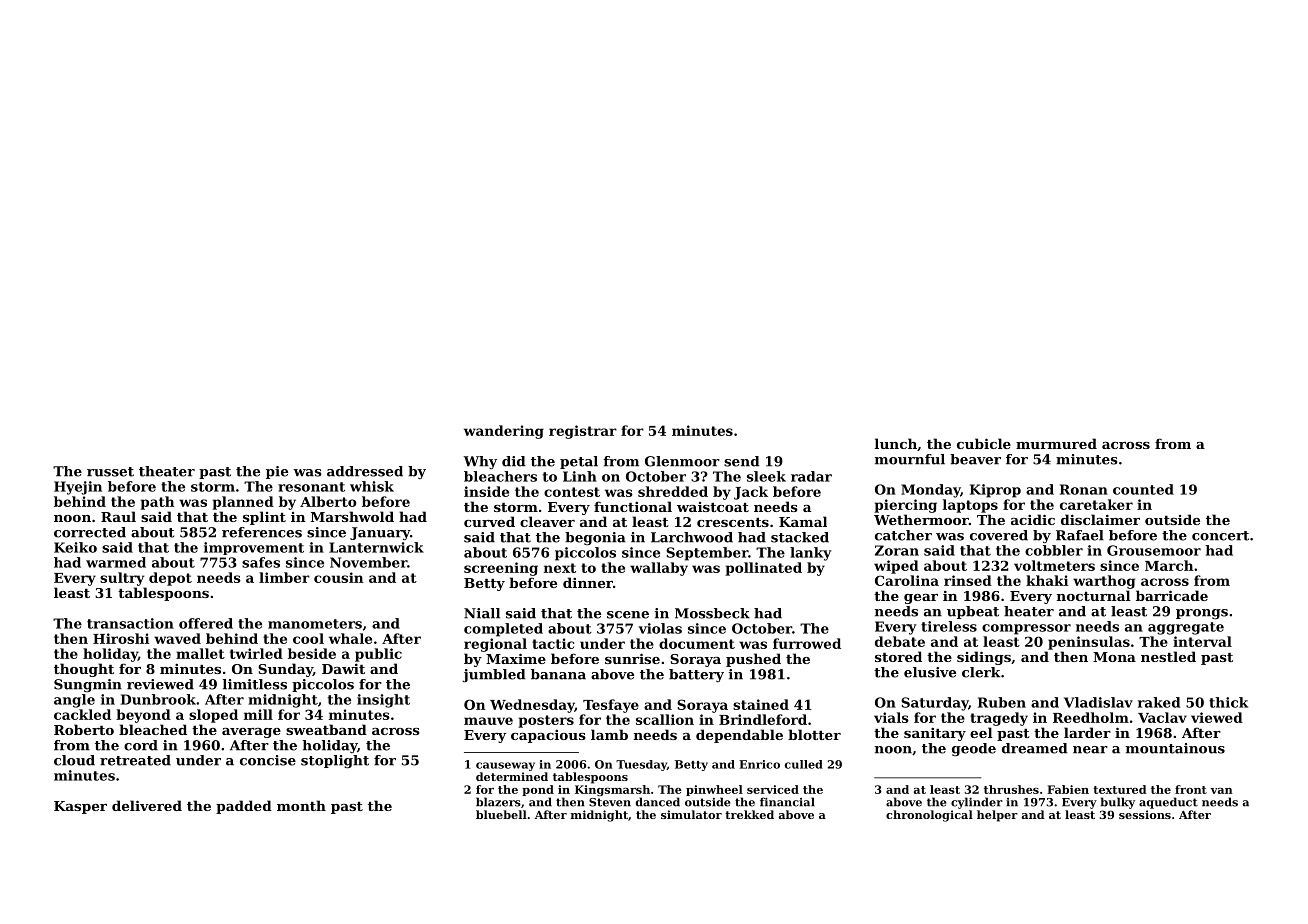 The height and width of the document is (924, 1308). Describe the element at coordinates (505, 766) in the document. I see `causeway` at that location.
